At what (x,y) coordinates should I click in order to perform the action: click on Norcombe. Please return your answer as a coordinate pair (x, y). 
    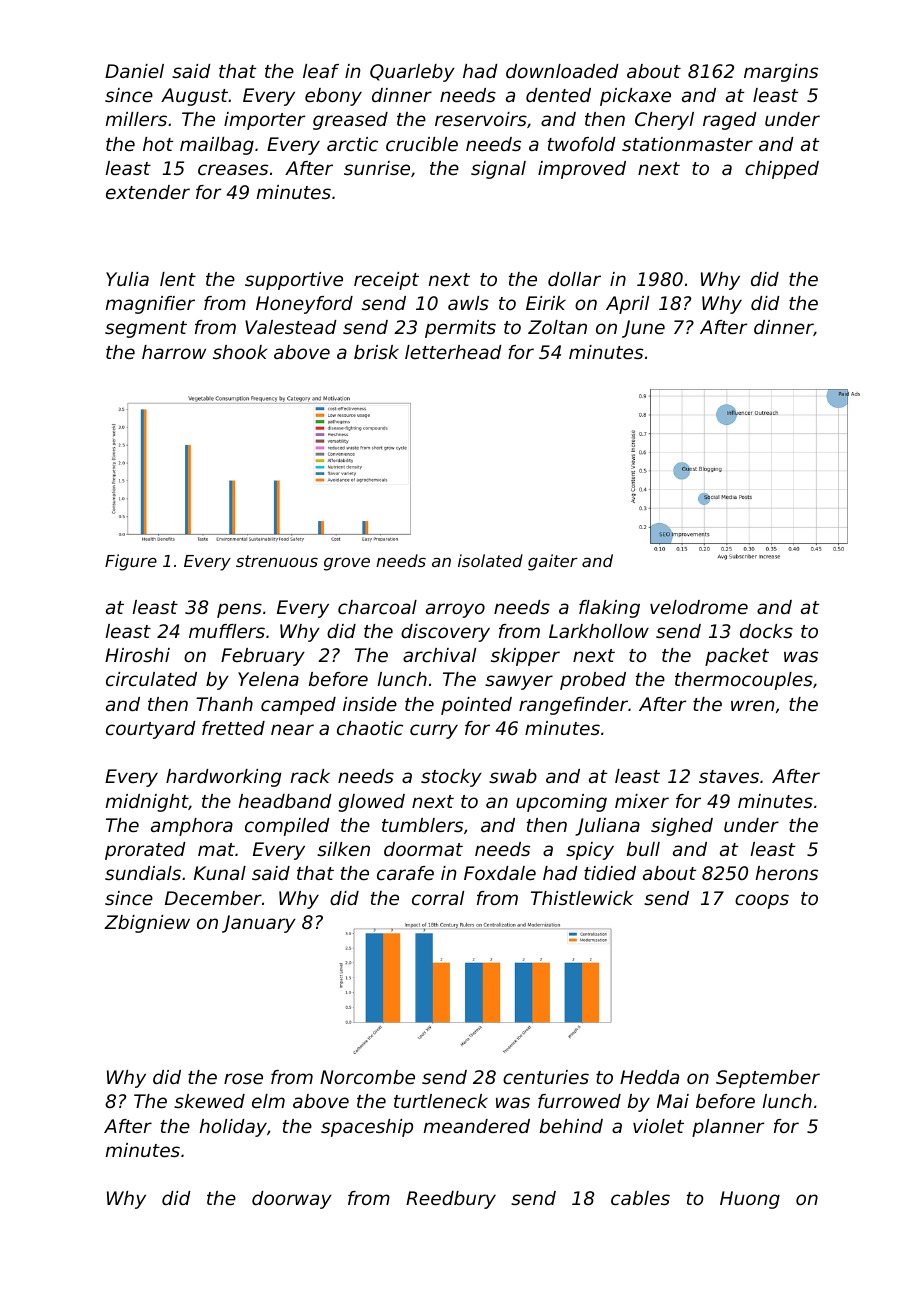
    Looking at the image, I should click on (367, 1077).
